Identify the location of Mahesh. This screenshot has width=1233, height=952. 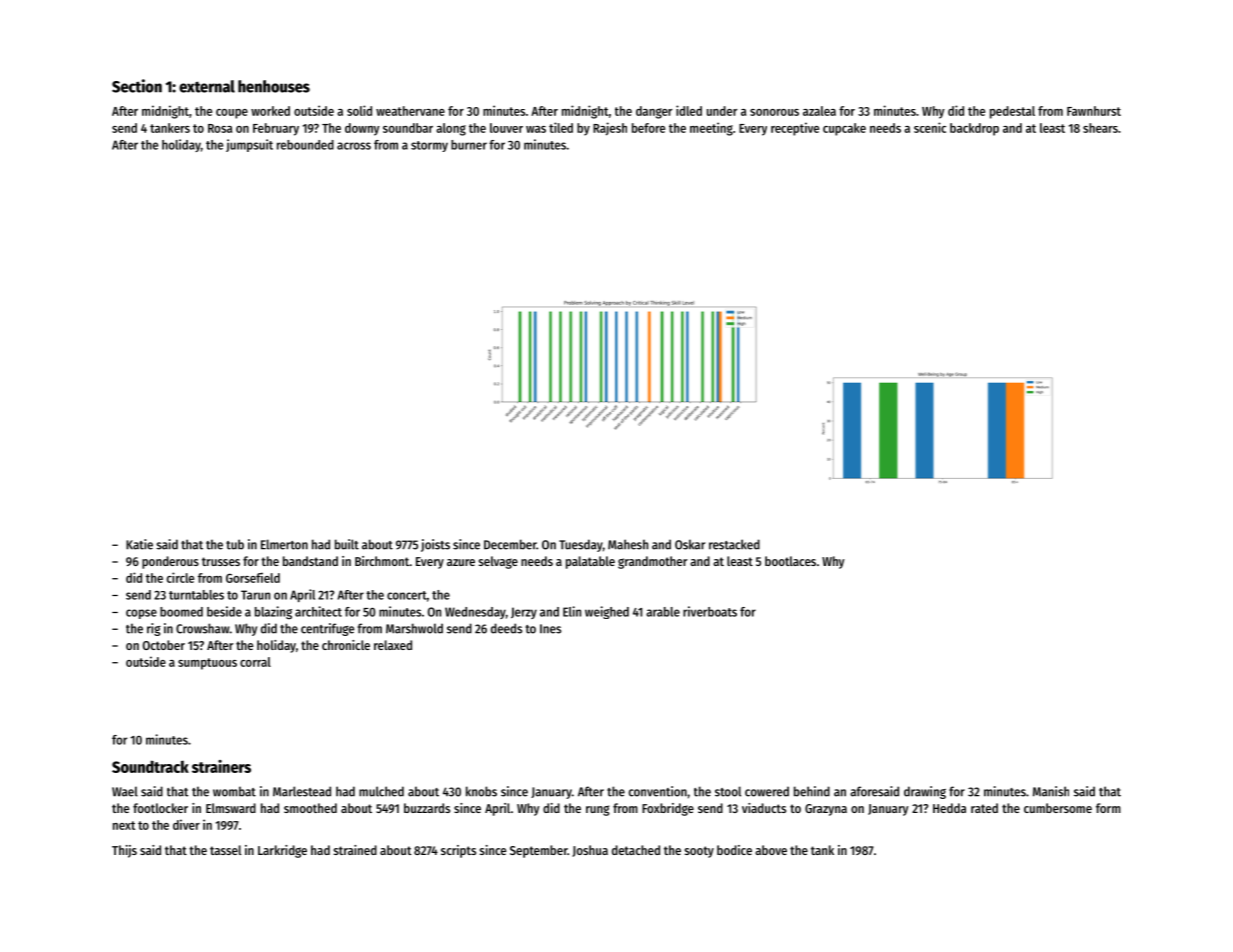
(628, 544).
